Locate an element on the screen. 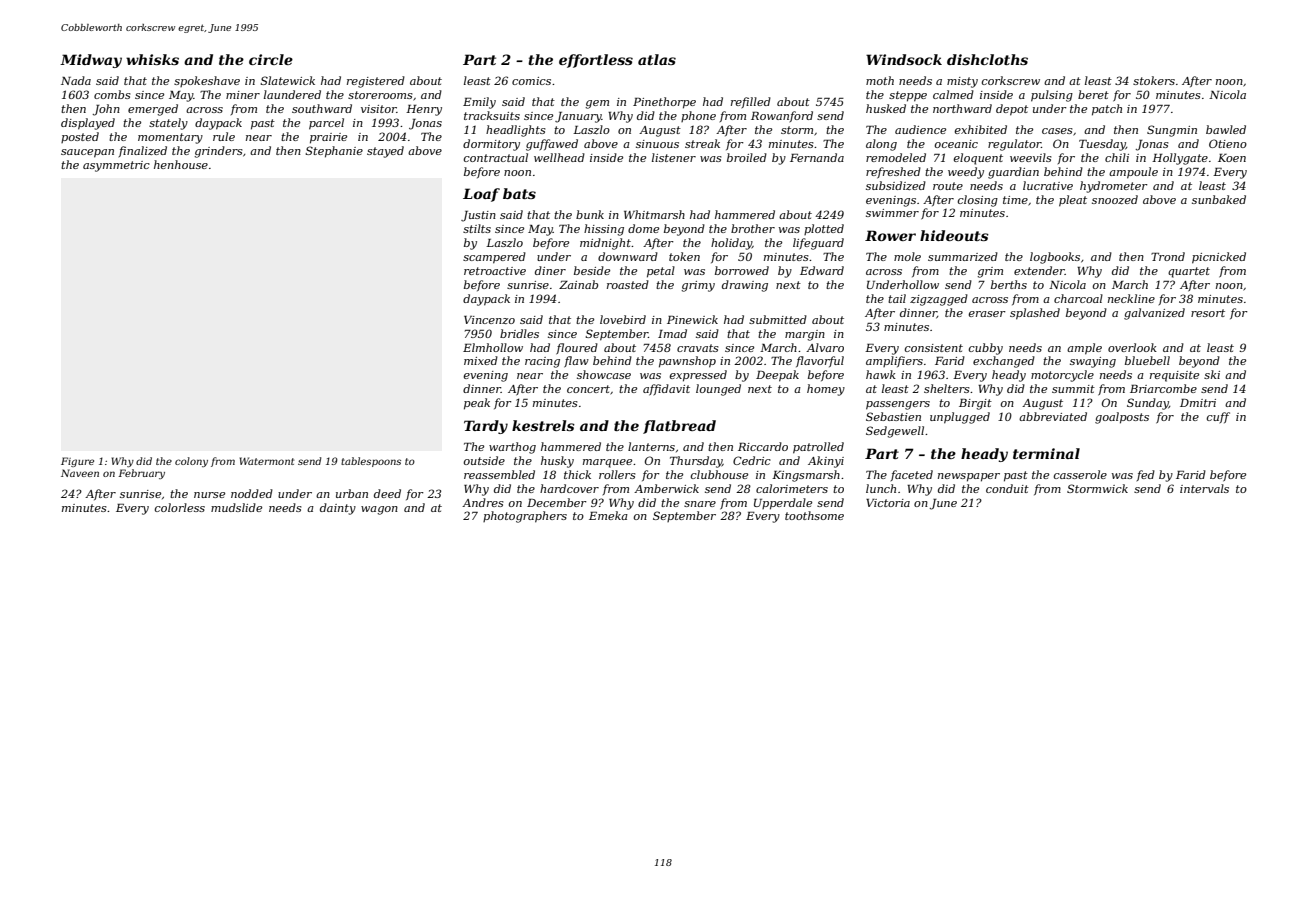 This screenshot has height=924, width=1308. snare is located at coordinates (700, 504).
